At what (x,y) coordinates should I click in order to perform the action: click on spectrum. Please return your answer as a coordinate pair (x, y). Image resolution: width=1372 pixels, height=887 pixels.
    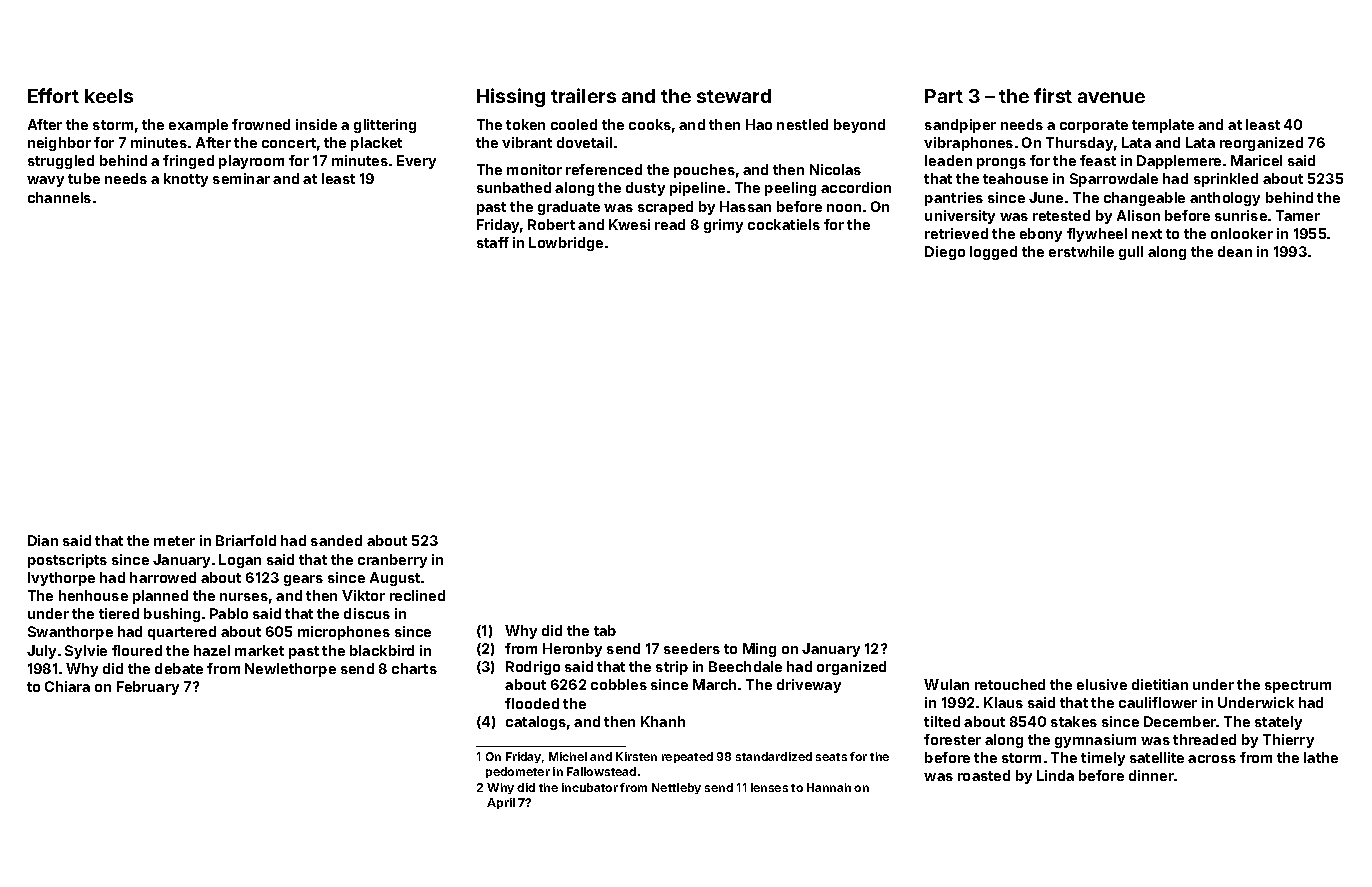
    Looking at the image, I should click on (1298, 686).
